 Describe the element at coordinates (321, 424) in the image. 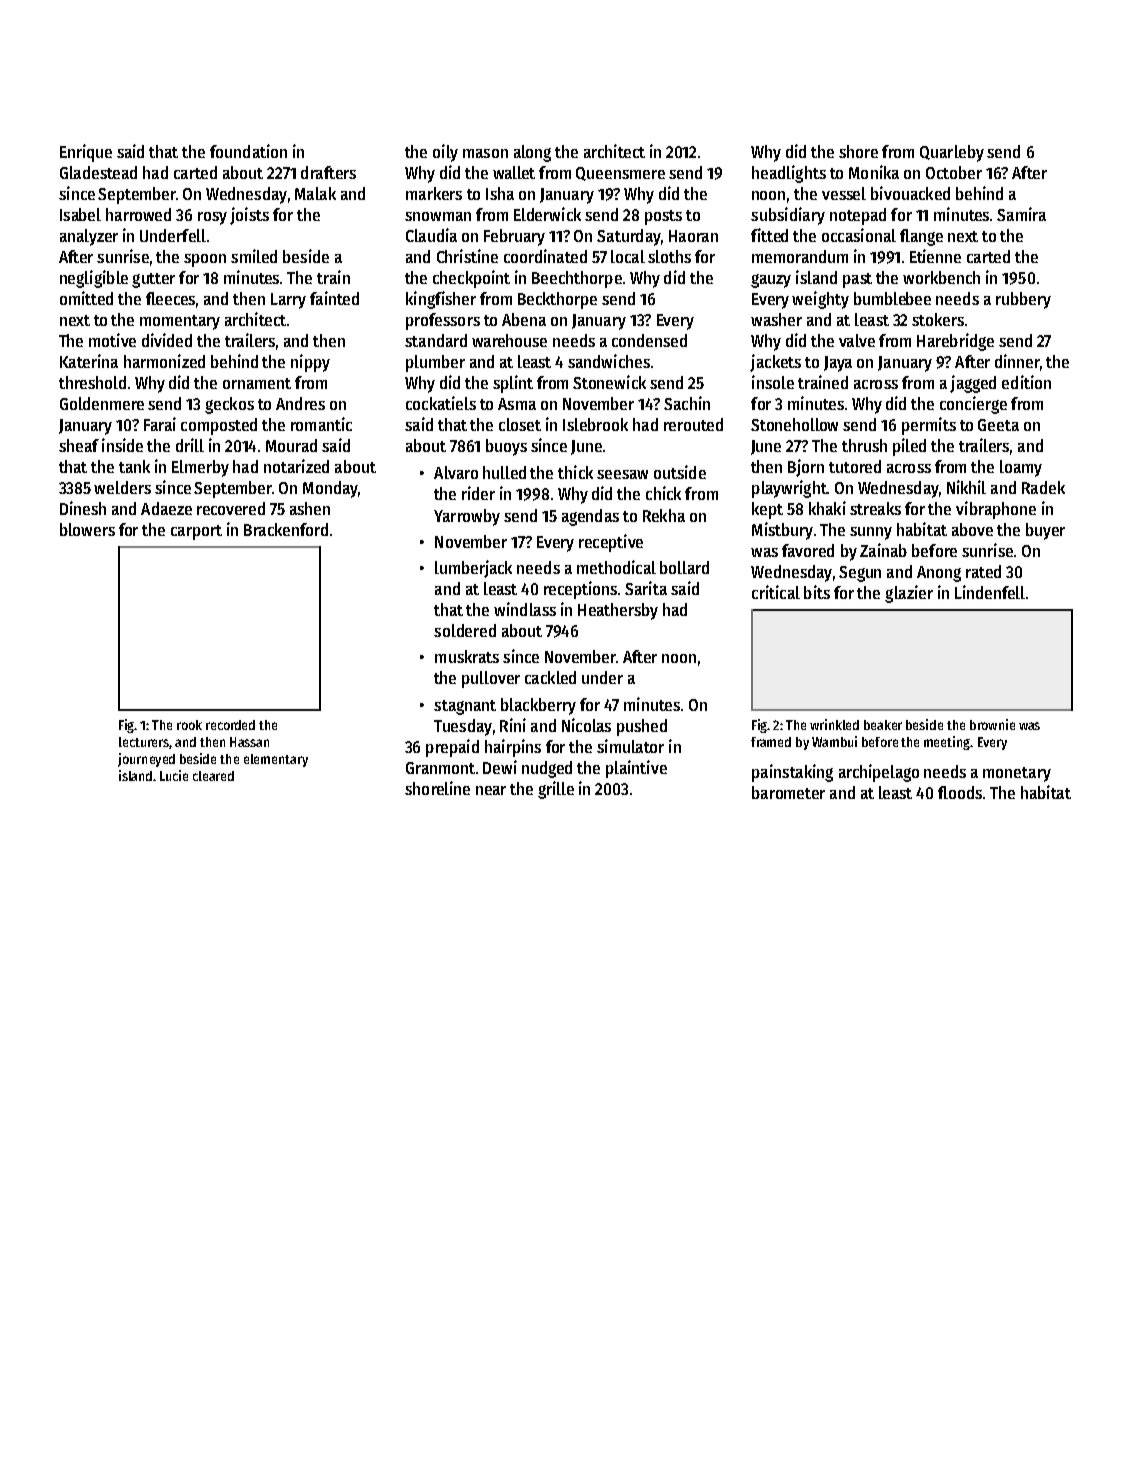

I see `romantic` at that location.
